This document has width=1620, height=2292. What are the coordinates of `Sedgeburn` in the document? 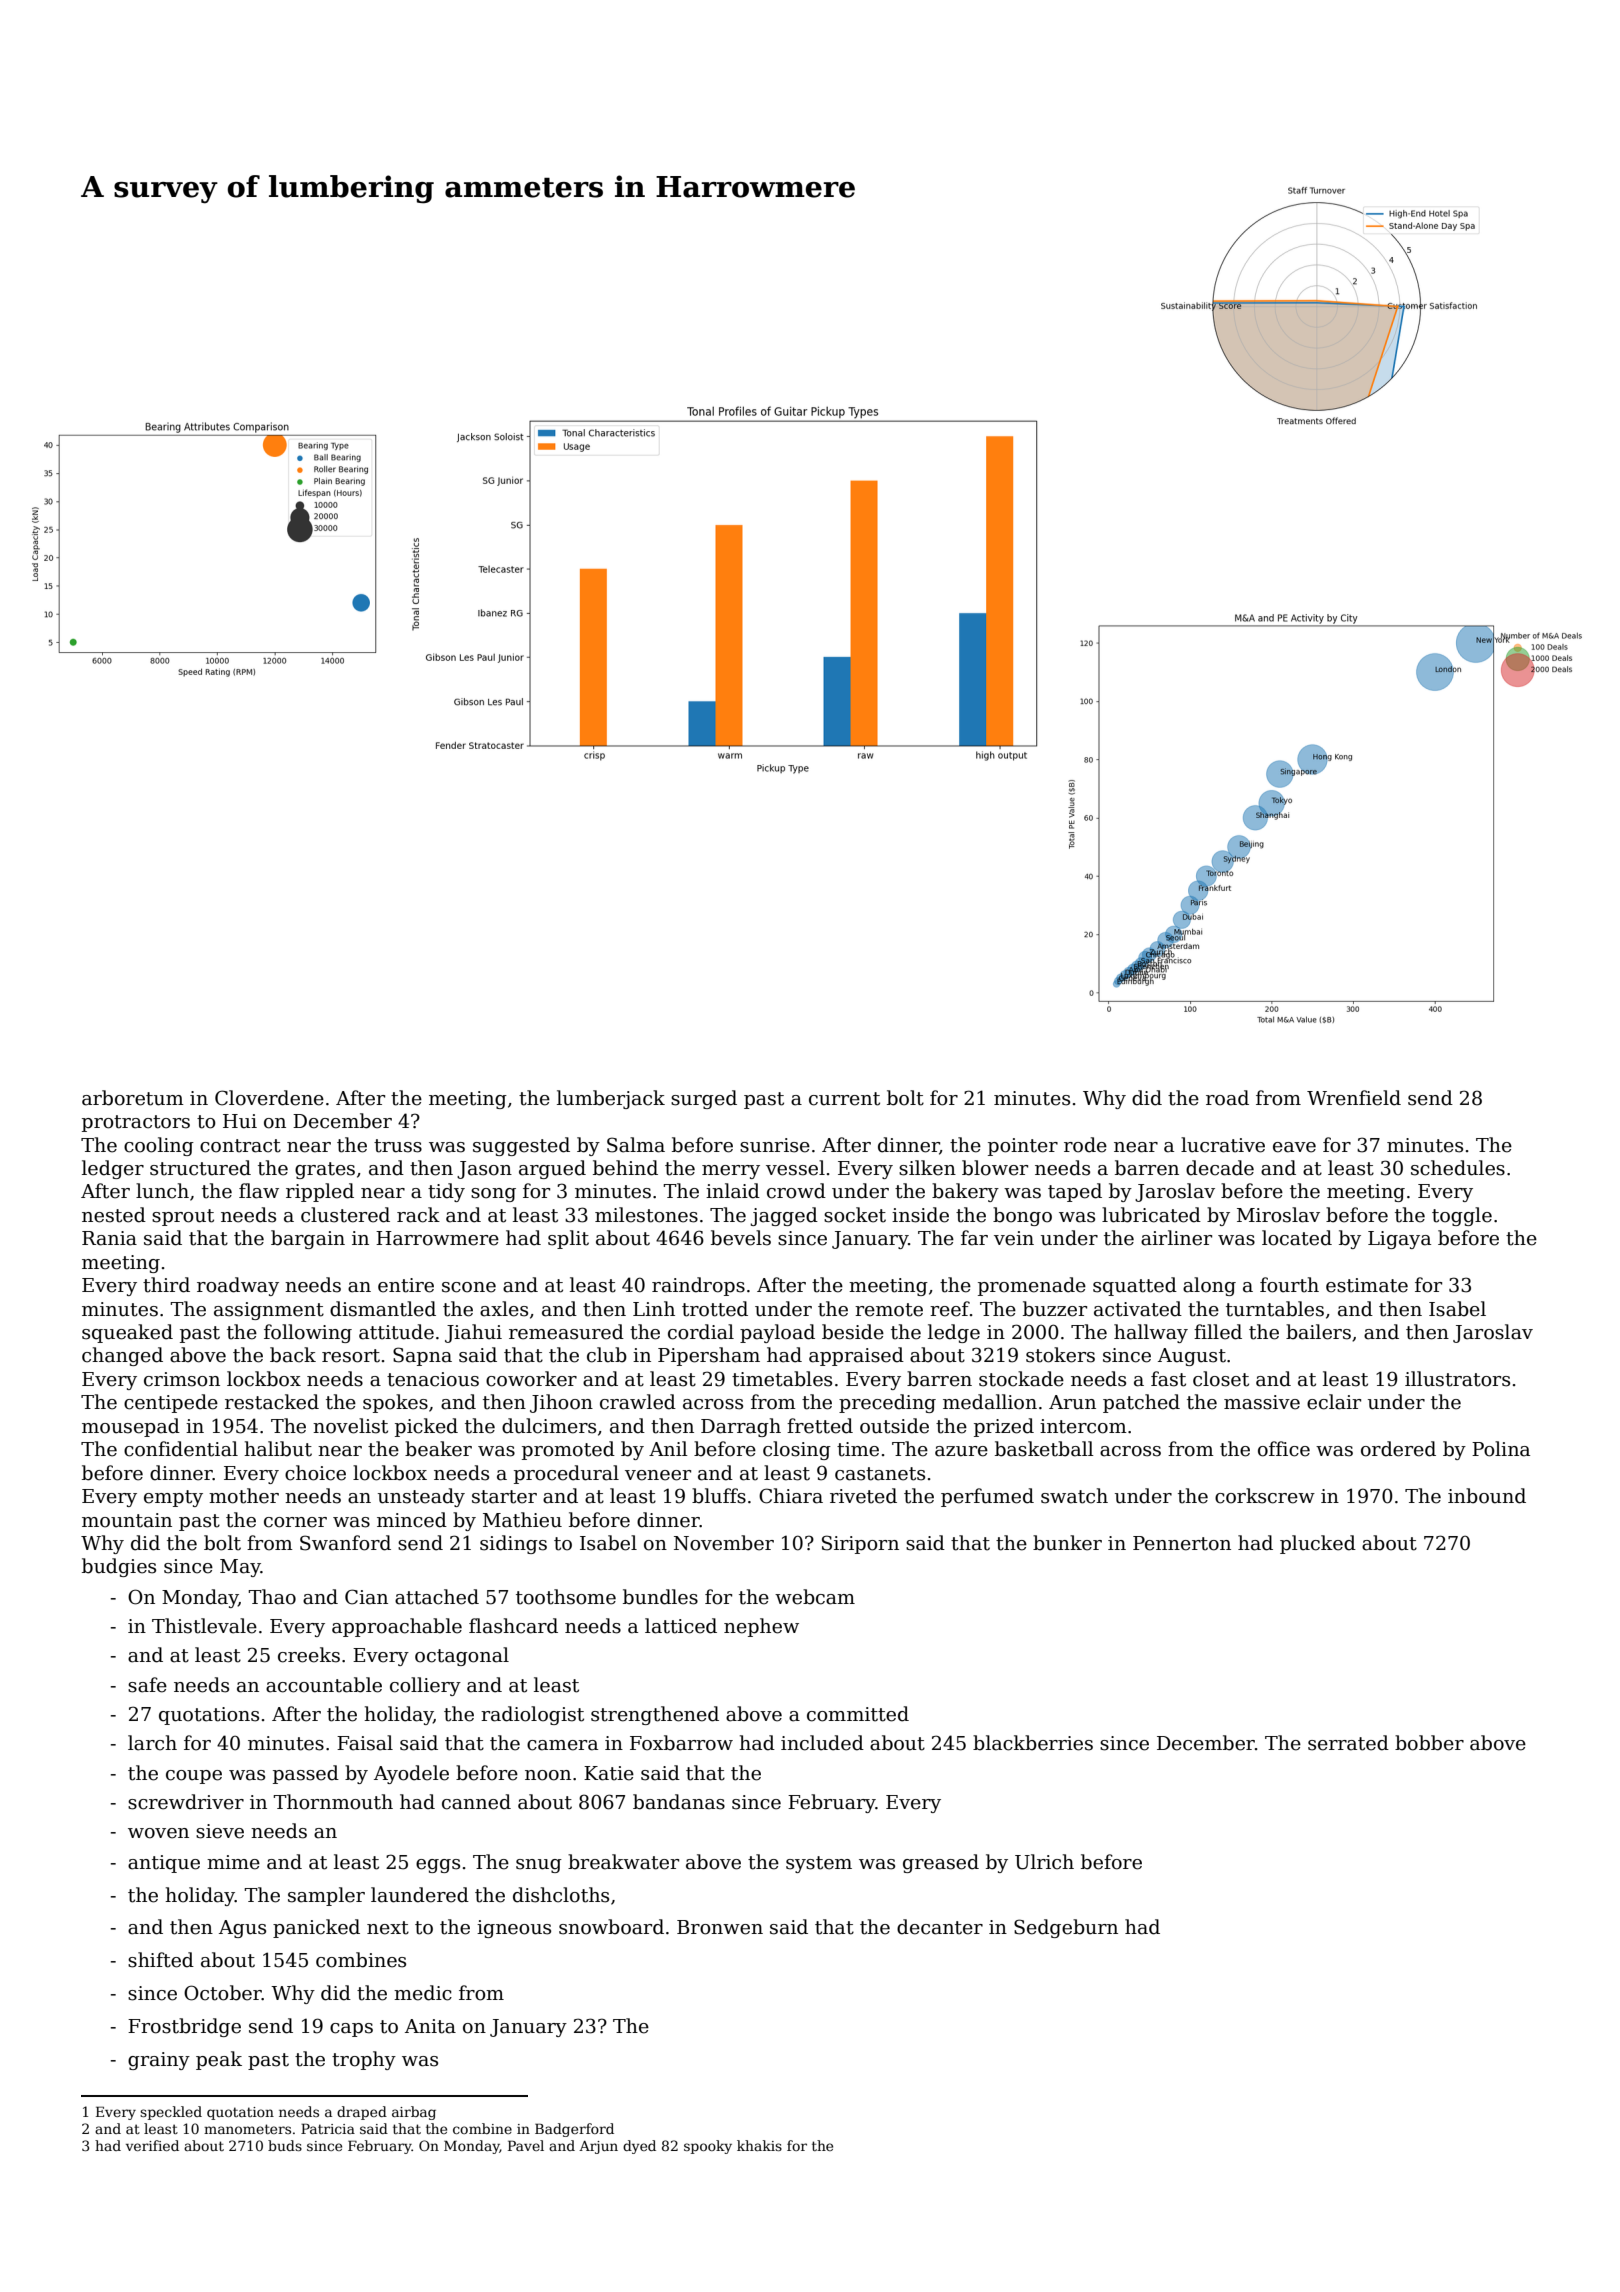 It's located at (1066, 1928).
